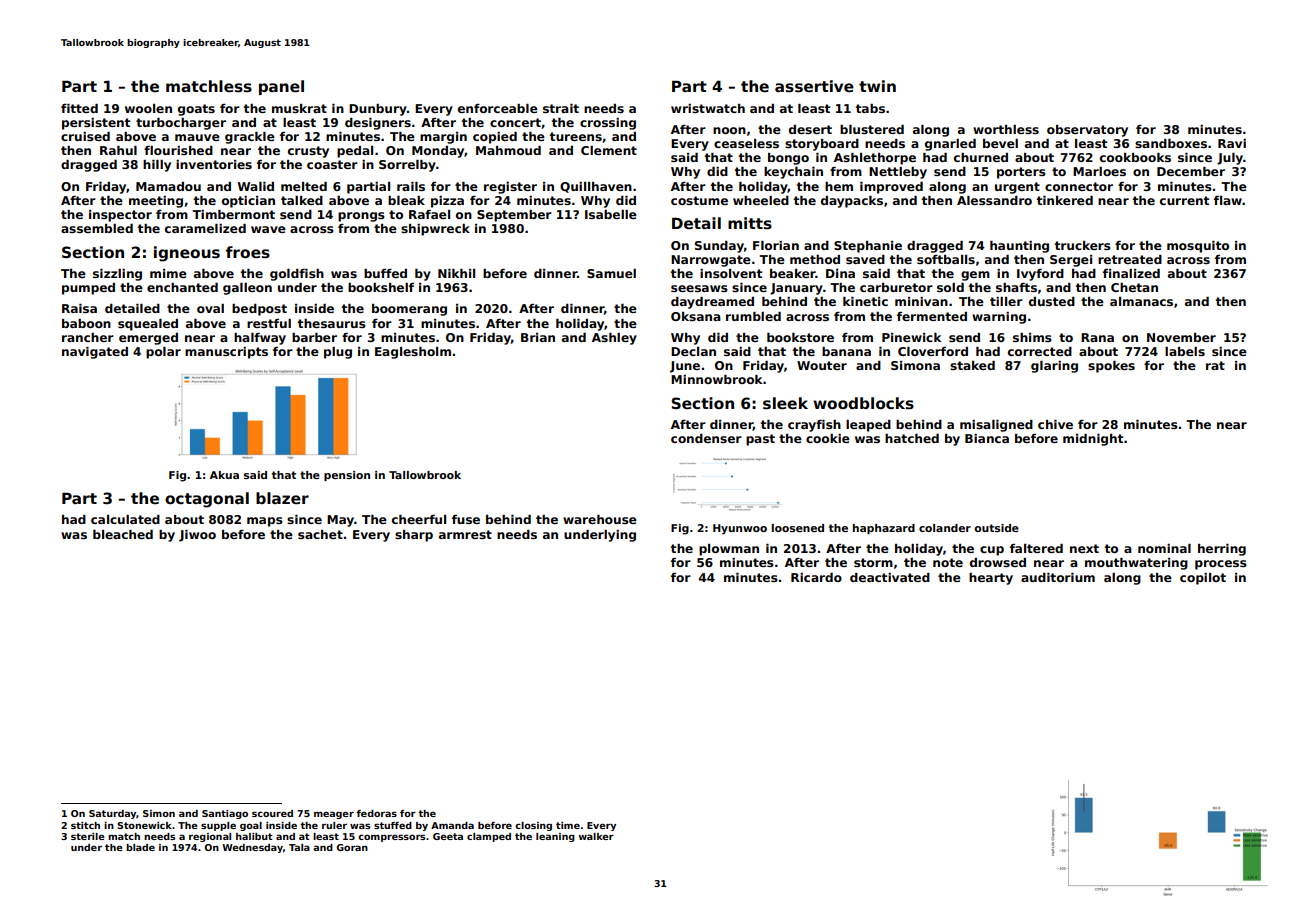  I want to click on Jiwoo, so click(197, 536).
